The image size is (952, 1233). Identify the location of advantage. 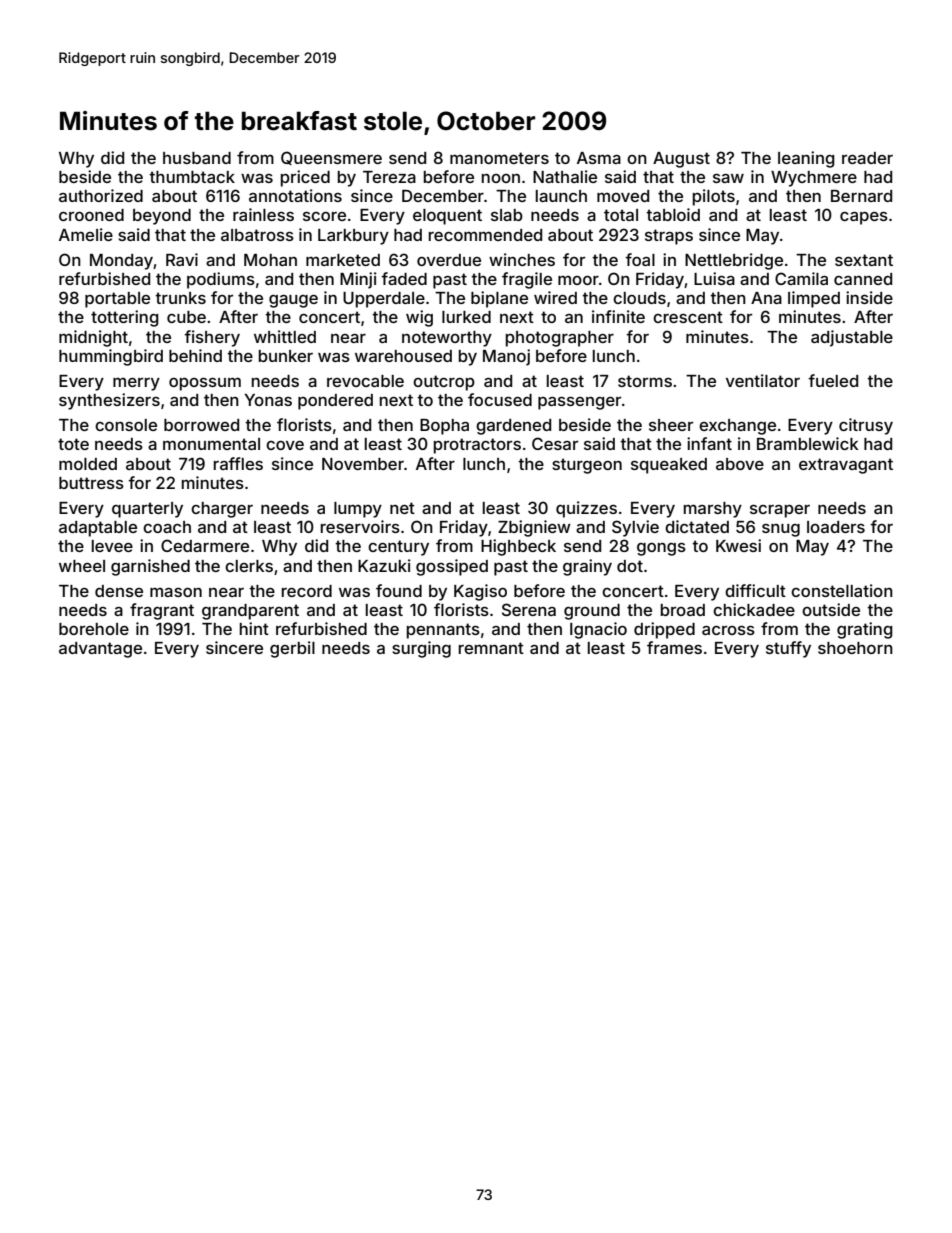
(100, 650).
